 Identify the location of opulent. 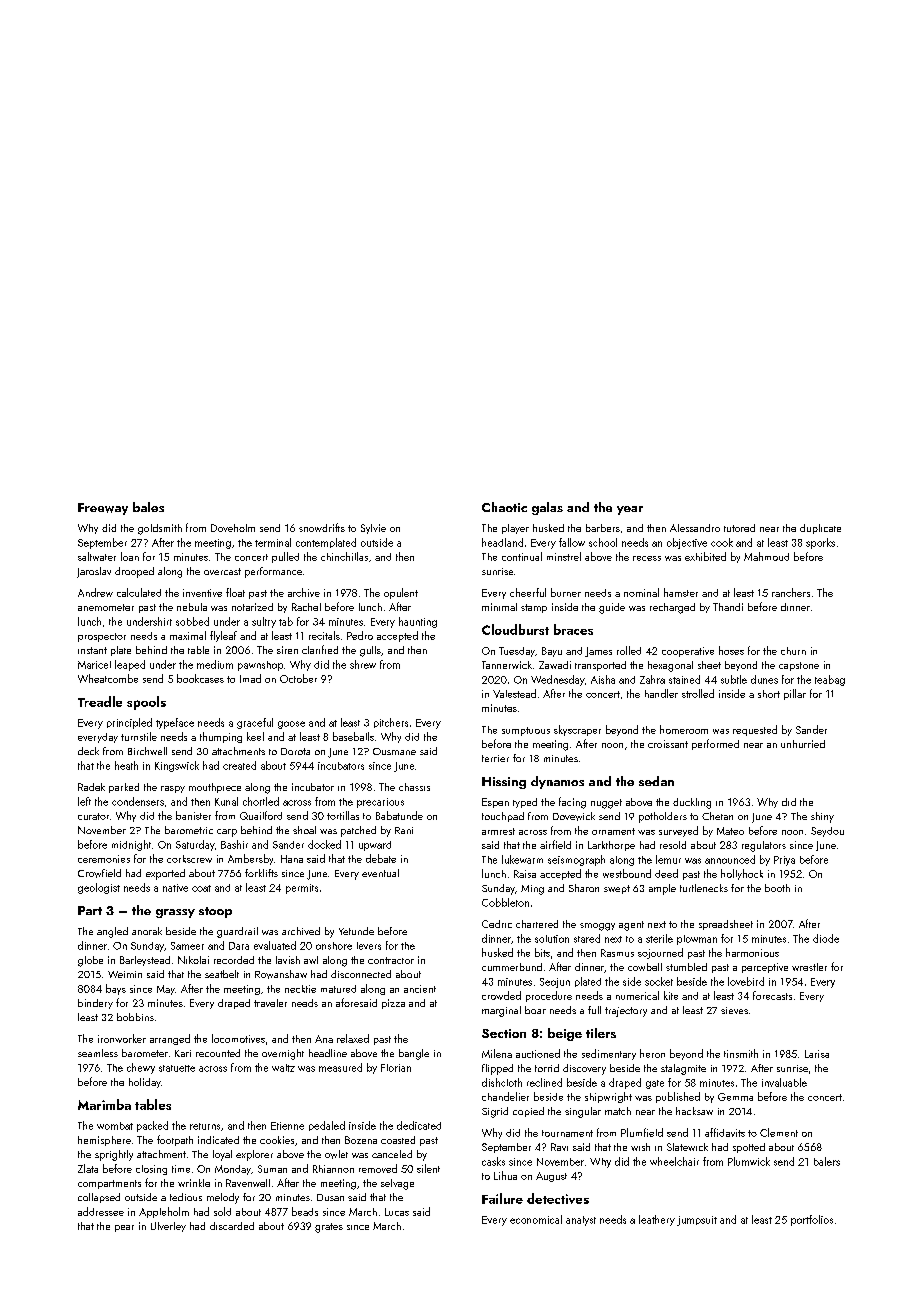
(401, 593).
